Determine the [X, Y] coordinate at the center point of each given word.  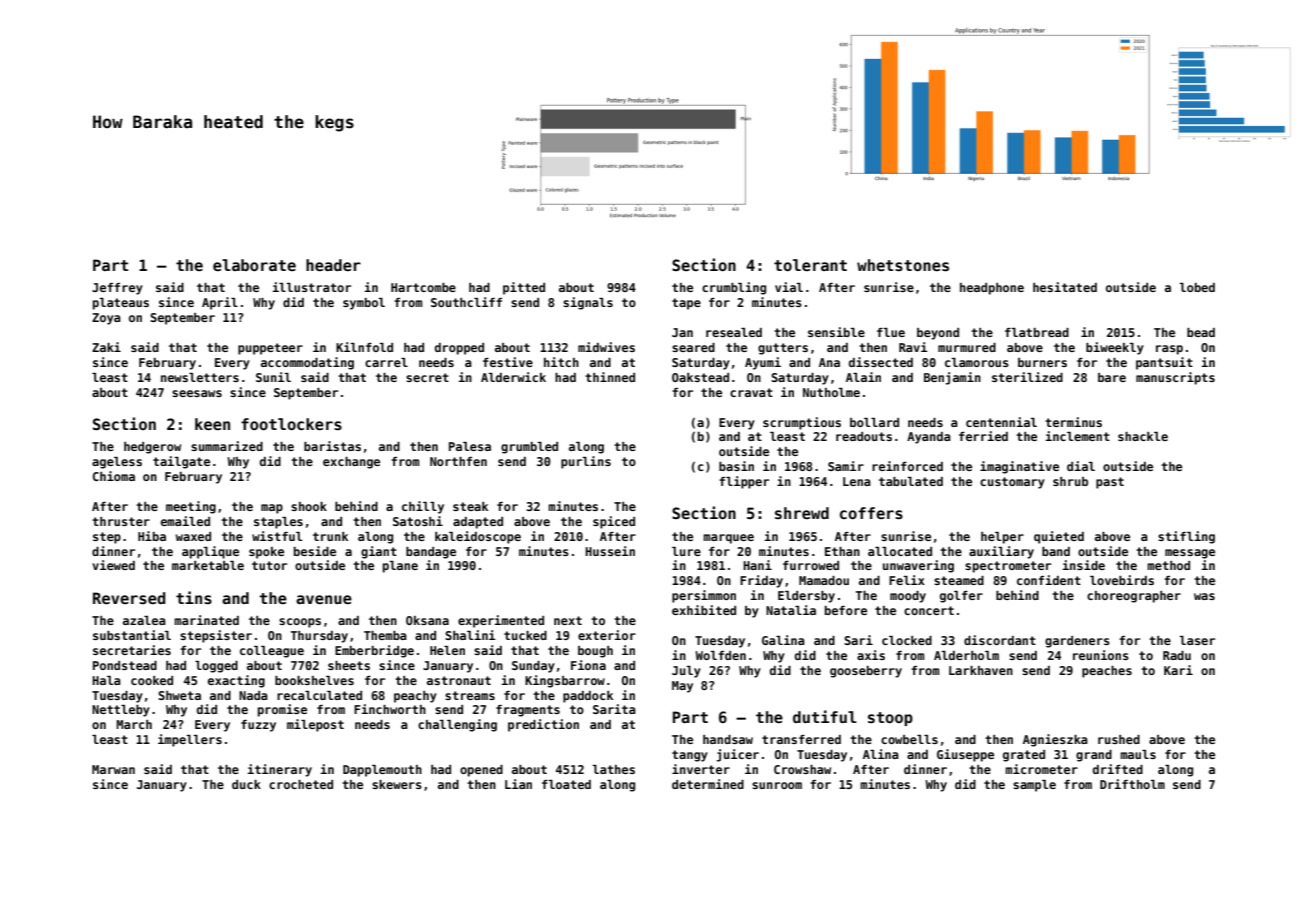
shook [309, 506]
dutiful [825, 716]
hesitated [1065, 287]
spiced [614, 522]
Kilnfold [364, 347]
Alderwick [513, 377]
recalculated [319, 695]
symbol [364, 304]
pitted [524, 288]
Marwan [113, 769]
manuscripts [1175, 378]
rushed [1119, 739]
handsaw [728, 739]
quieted [1059, 537]
